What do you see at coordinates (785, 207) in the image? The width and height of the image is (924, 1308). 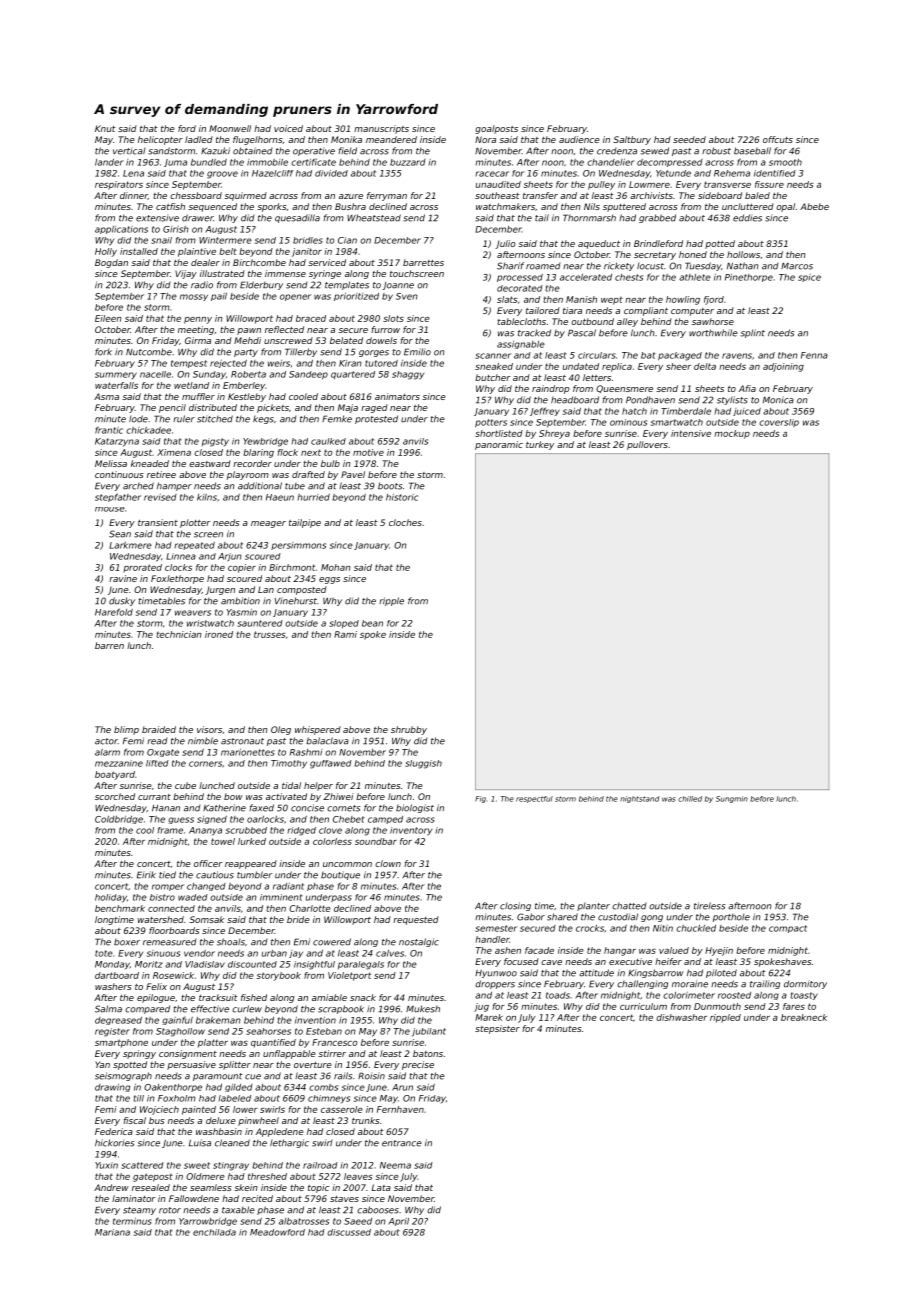 I see `opal` at bounding box center [785, 207].
